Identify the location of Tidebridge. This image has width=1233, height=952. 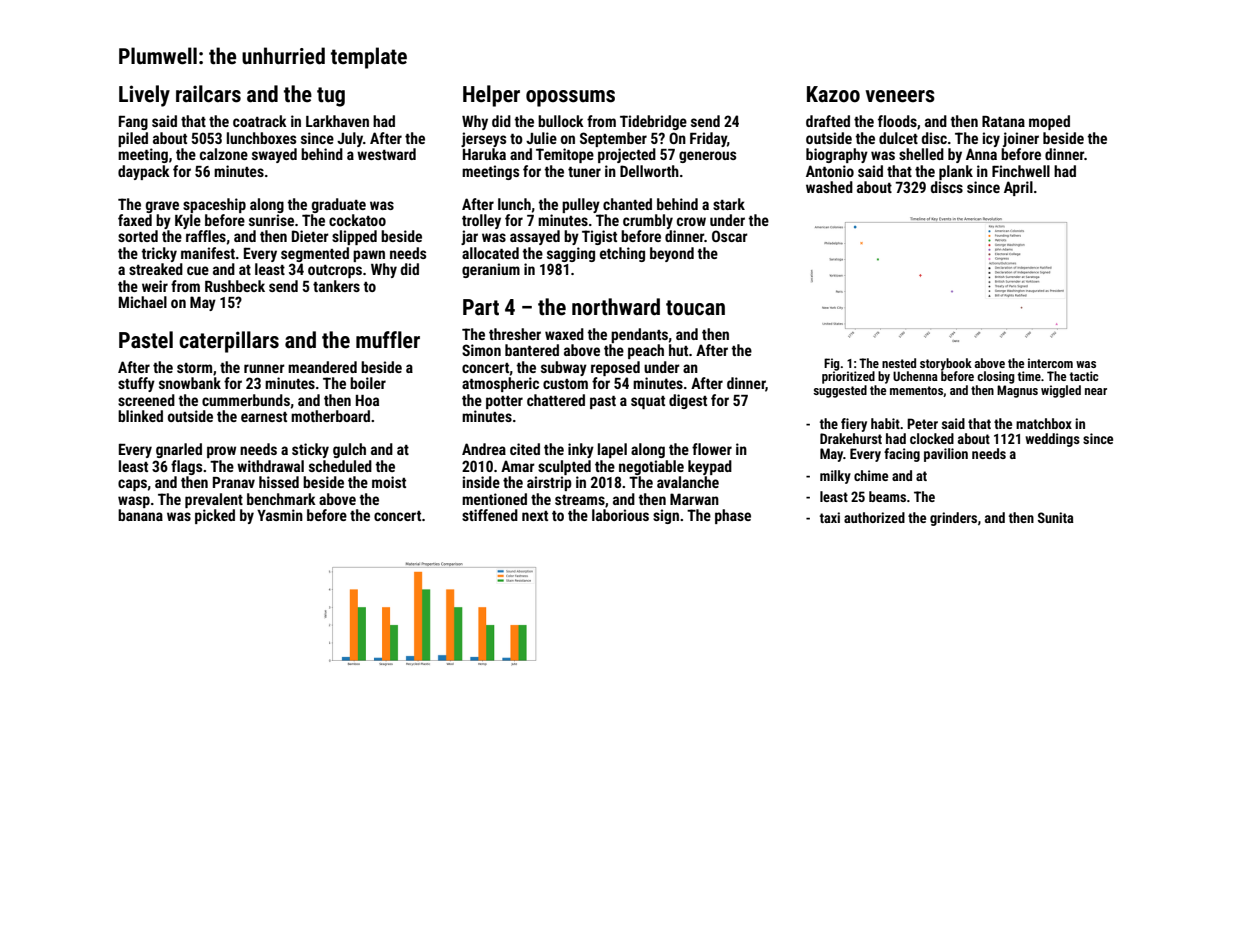
(653, 122).
